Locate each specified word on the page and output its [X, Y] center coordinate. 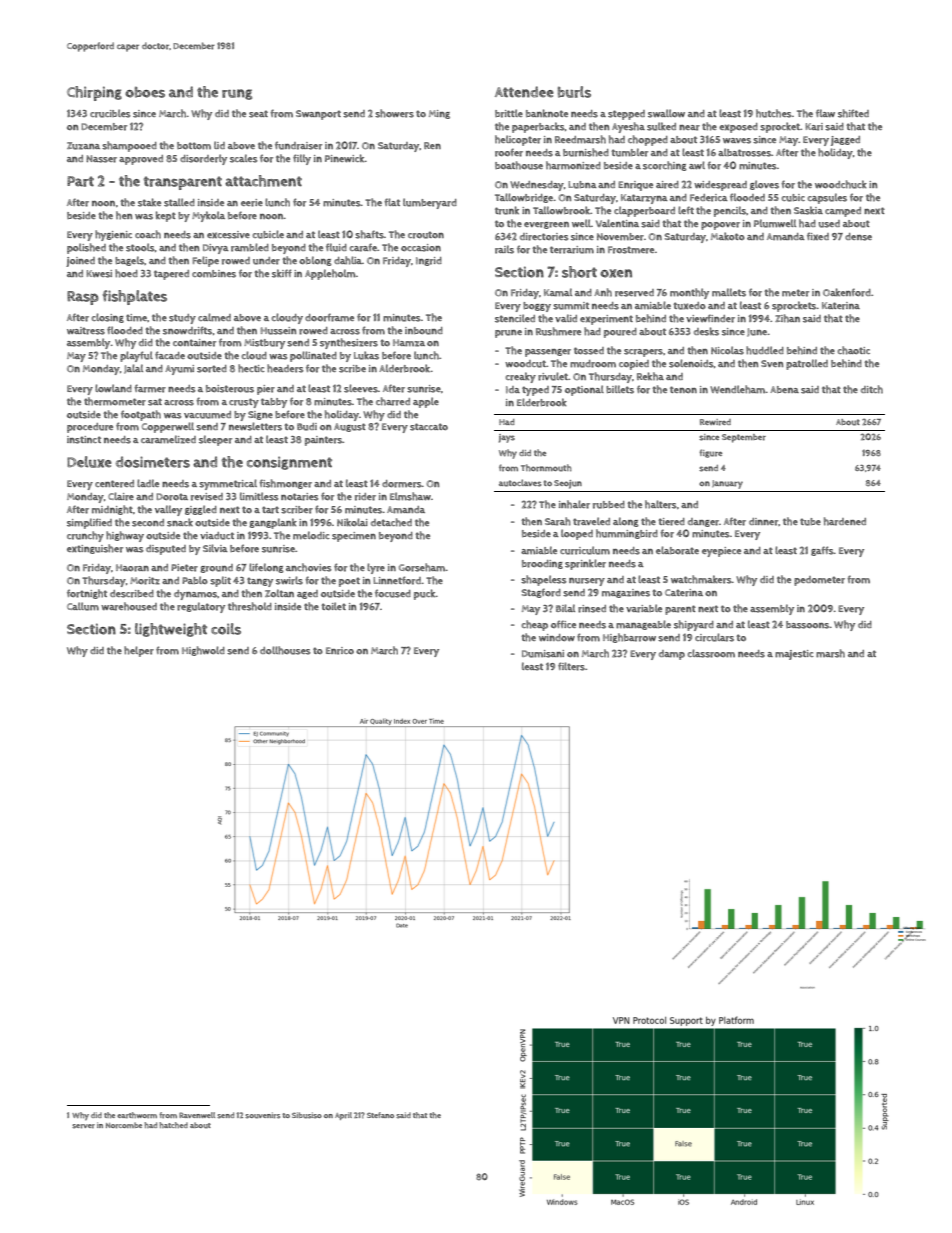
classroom [711, 653]
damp [672, 655]
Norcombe [124, 1125]
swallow [666, 113]
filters [571, 666]
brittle [509, 113]
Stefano [380, 1115]
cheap [534, 625]
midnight [112, 510]
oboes [145, 92]
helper [139, 651]
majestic [794, 655]
